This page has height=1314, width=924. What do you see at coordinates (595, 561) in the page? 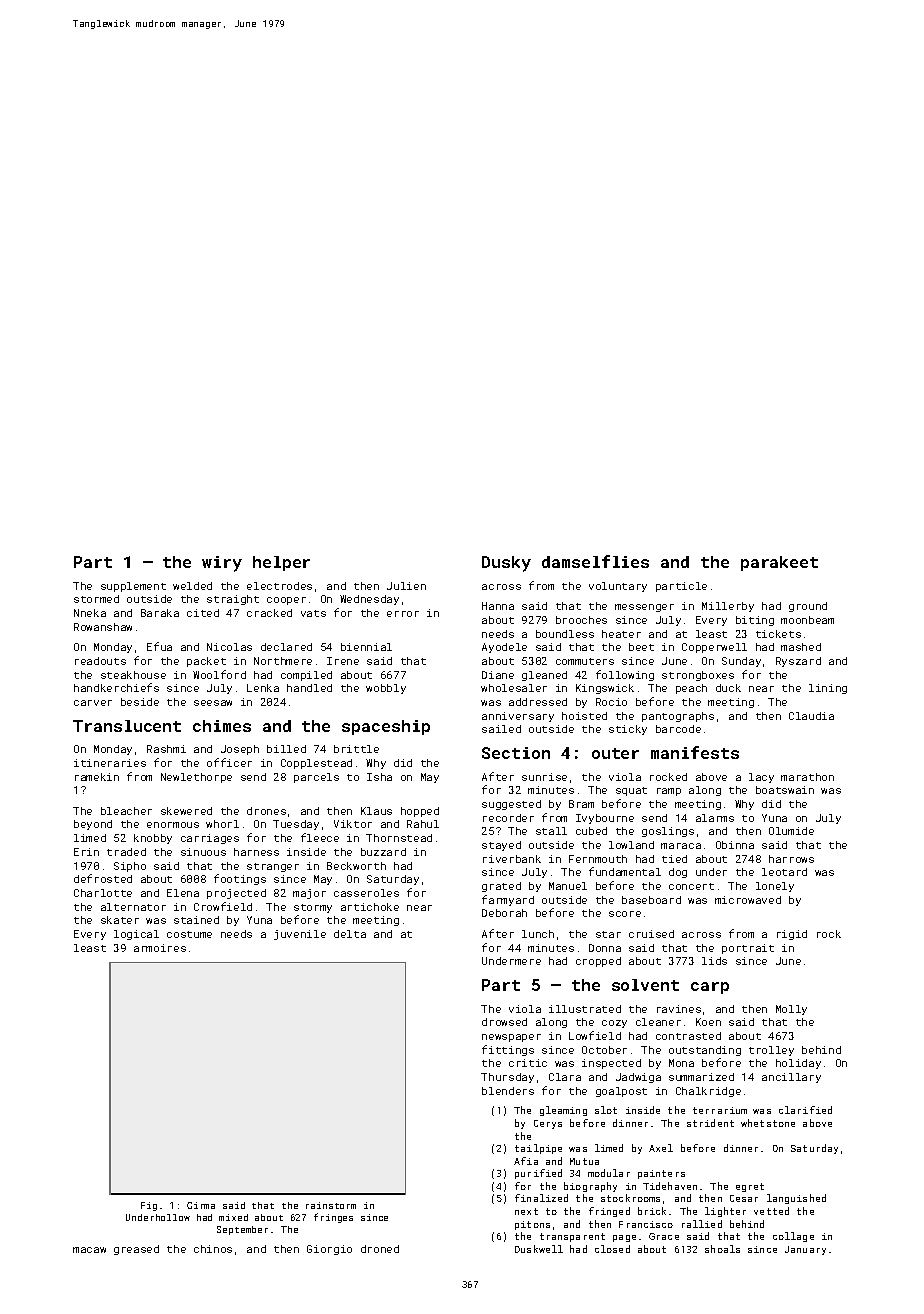
I see `damselflies` at bounding box center [595, 561].
